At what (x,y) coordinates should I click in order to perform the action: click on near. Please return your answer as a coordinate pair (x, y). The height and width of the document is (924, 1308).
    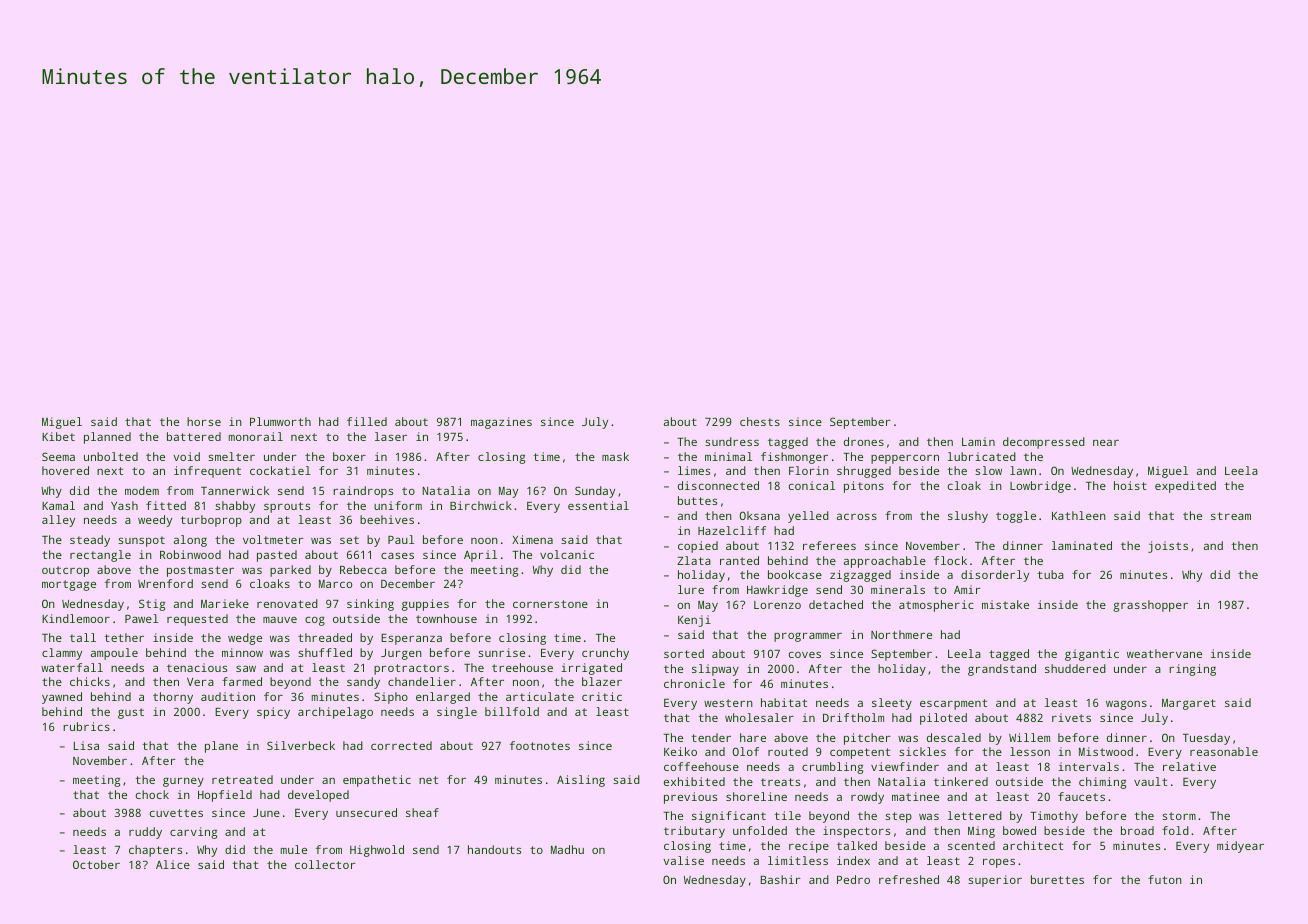
    Looking at the image, I should click on (1106, 443).
